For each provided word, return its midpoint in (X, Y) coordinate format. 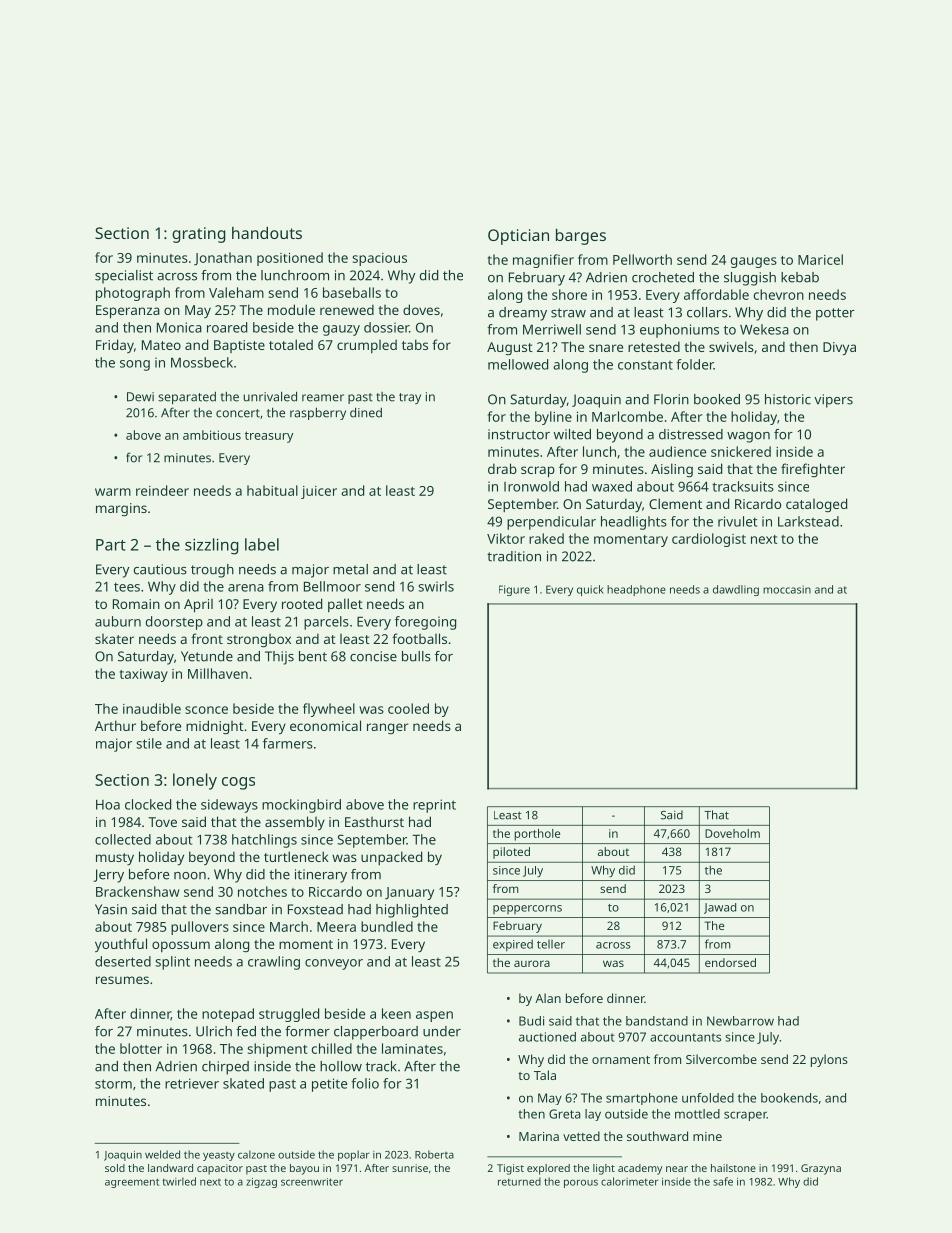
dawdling (736, 590)
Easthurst (374, 822)
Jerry (109, 876)
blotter (141, 1048)
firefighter (813, 470)
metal (350, 569)
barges (581, 237)
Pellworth (642, 259)
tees (127, 587)
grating (199, 235)
